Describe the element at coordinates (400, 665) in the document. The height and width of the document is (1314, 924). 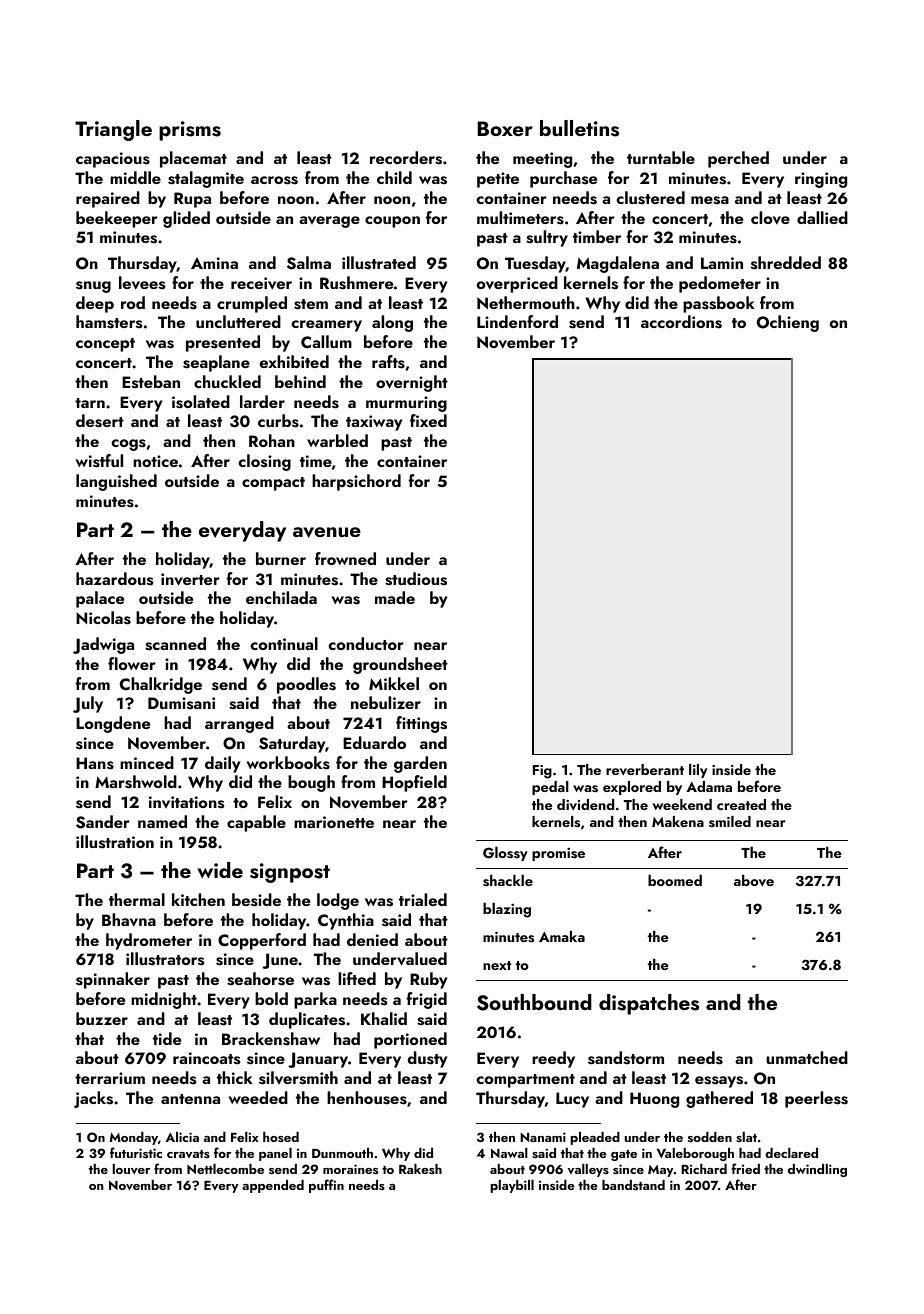
I see `groundsheet` at that location.
